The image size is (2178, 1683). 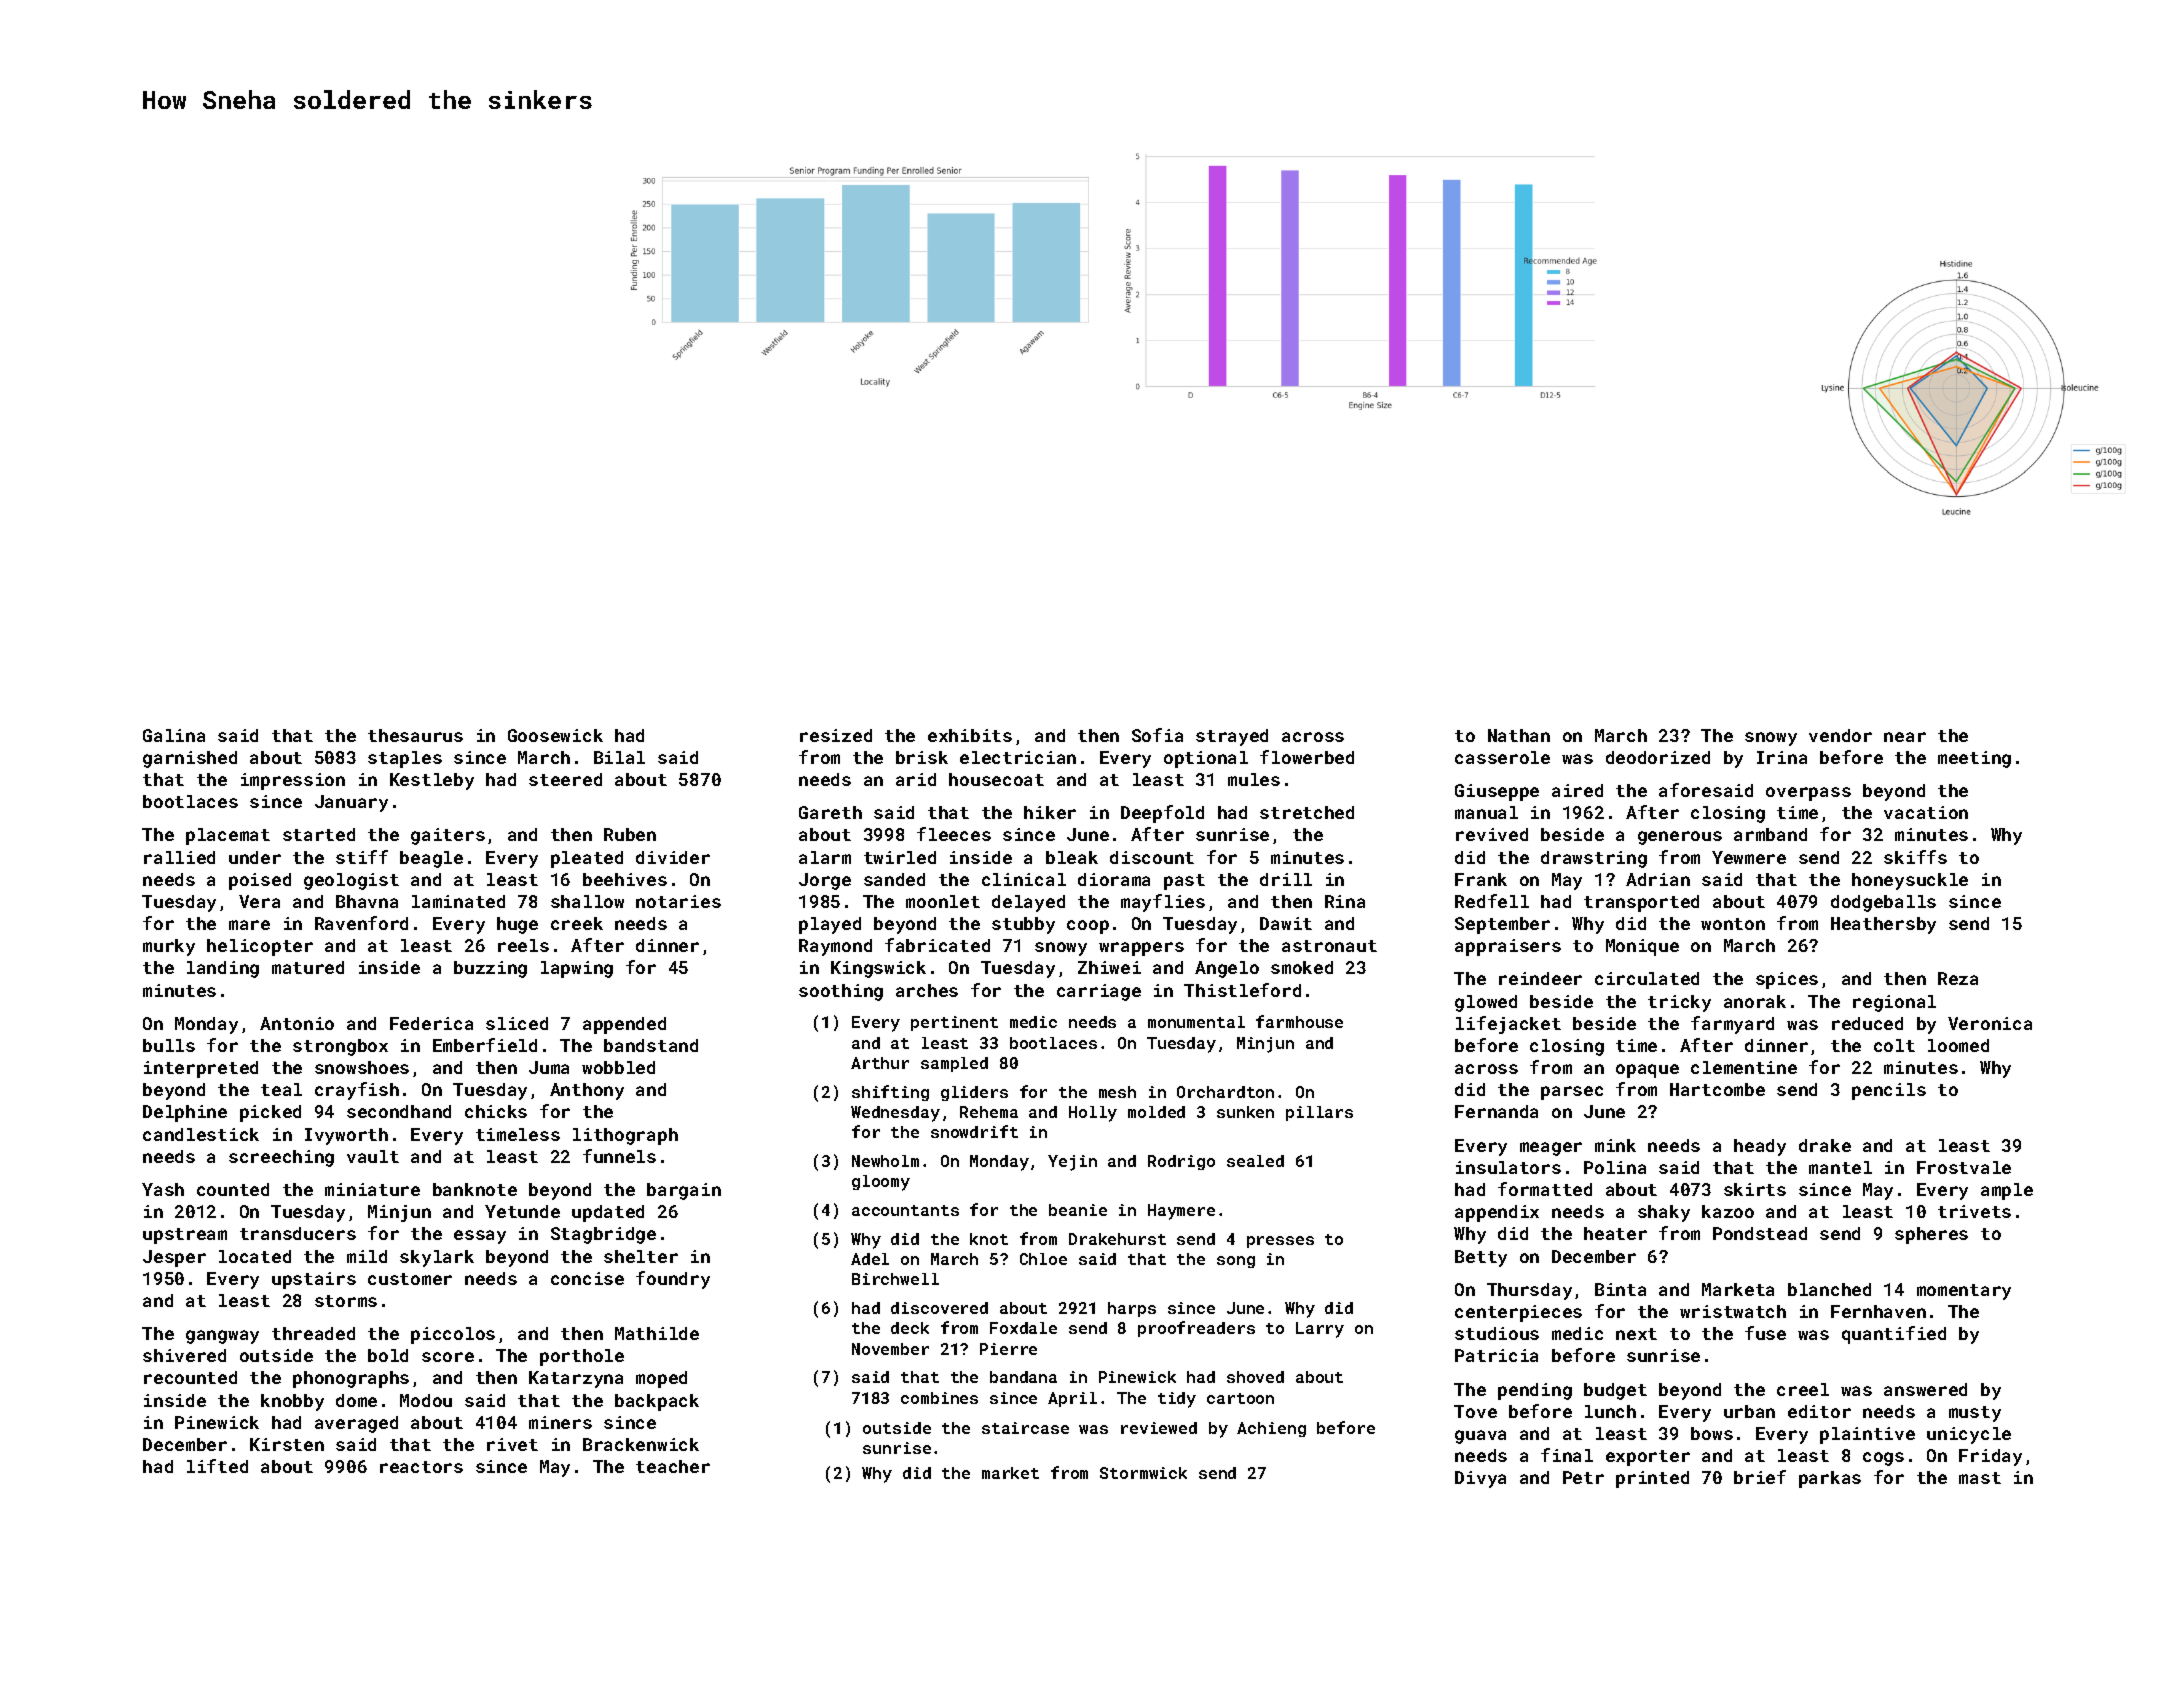 I want to click on Antonio, so click(x=297, y=1023).
